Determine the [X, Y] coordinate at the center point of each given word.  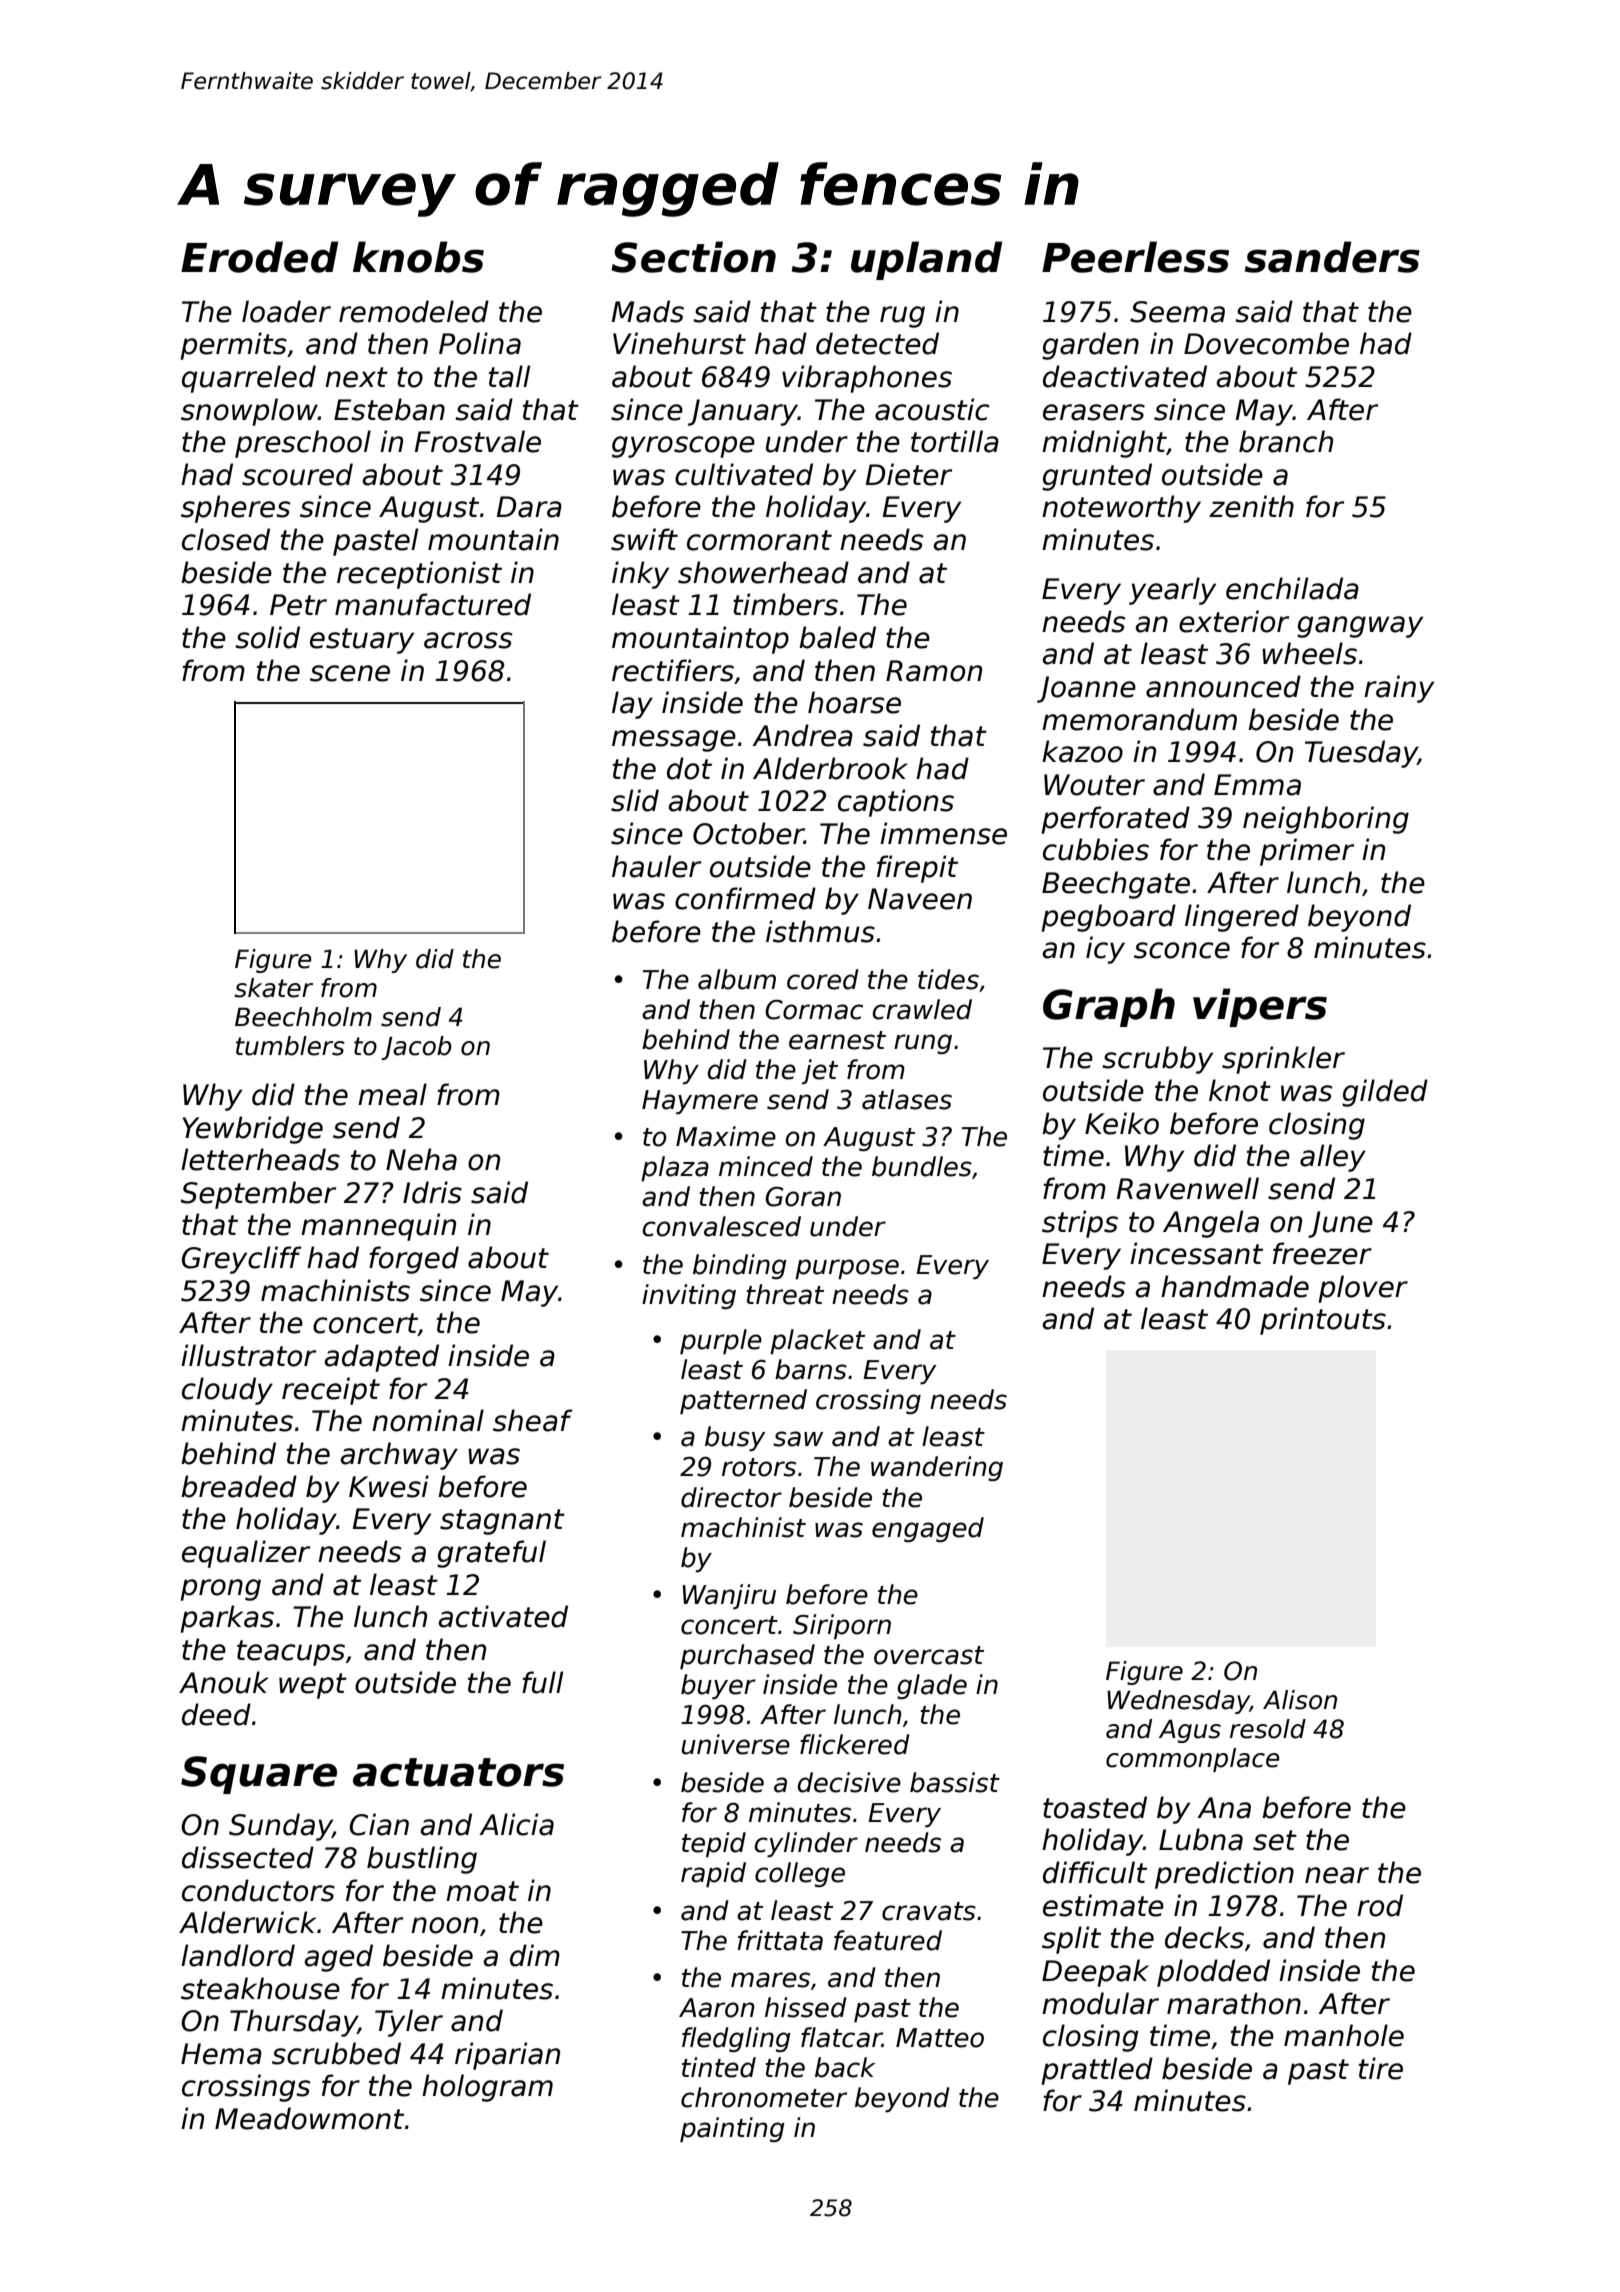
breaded [239, 1486]
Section [693, 257]
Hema [221, 2054]
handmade [1235, 1286]
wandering [937, 1468]
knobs [418, 257]
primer [1307, 852]
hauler [656, 866]
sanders [1332, 257]
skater [273, 988]
